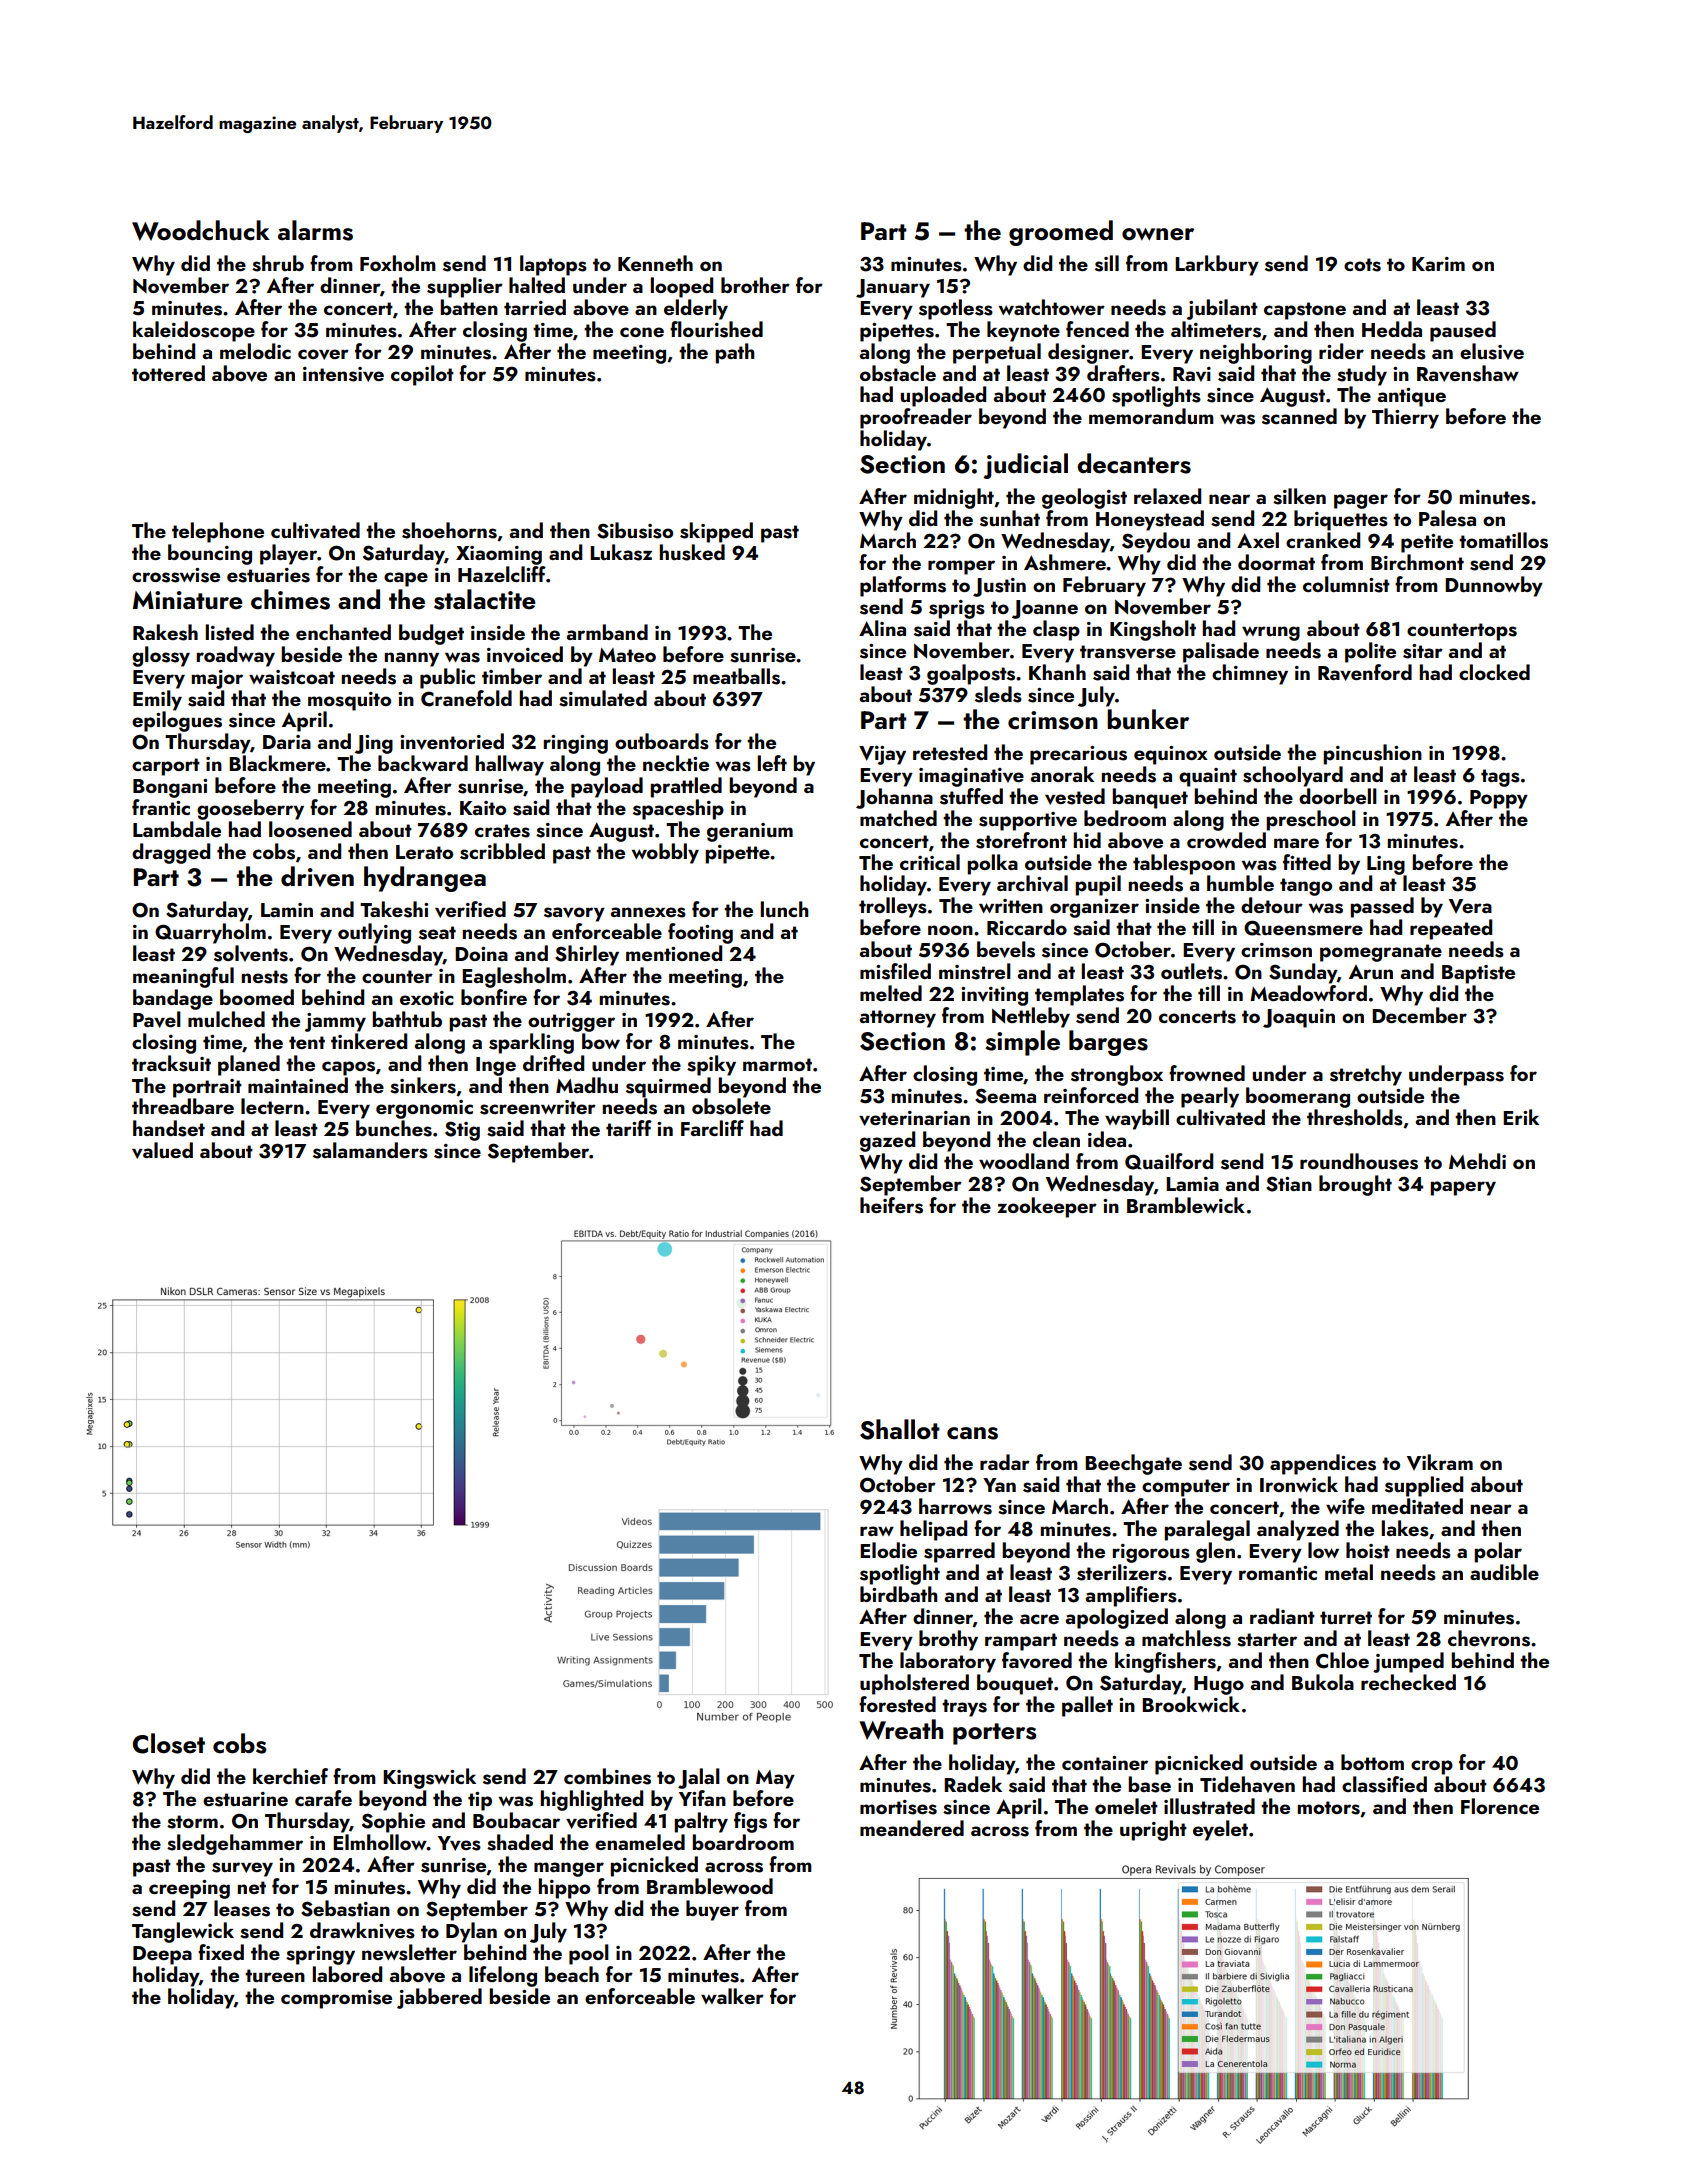 This document has height=2178, width=1683. What do you see at coordinates (162, 1150) in the document?
I see `valued` at bounding box center [162, 1150].
